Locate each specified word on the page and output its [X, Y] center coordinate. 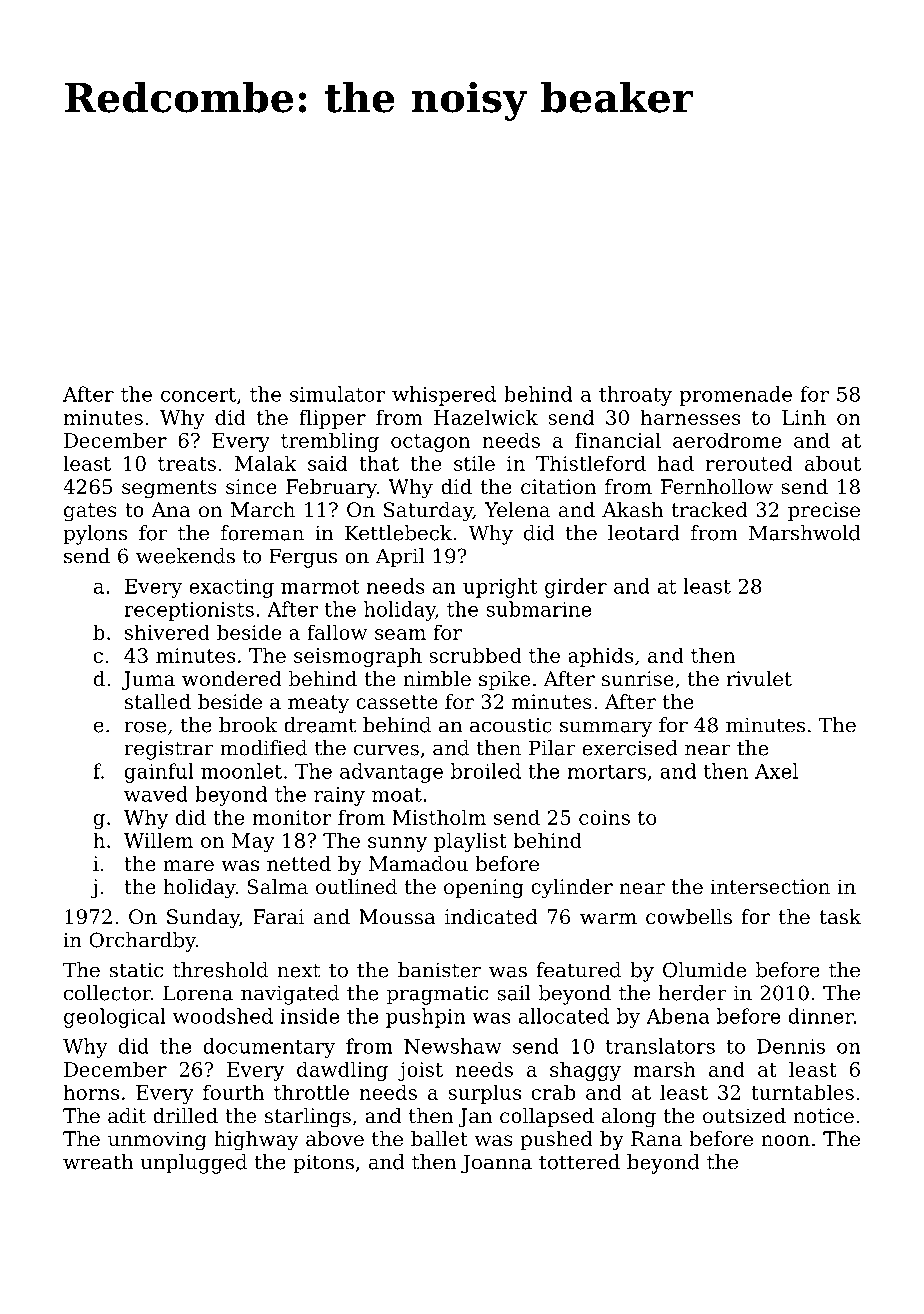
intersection [770, 887]
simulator [337, 394]
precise [824, 511]
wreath [98, 1162]
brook [248, 725]
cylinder [572, 889]
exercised [630, 748]
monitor [292, 817]
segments [169, 489]
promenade [735, 396]
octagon [430, 443]
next [298, 970]
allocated [564, 1016]
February [331, 489]
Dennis [791, 1046]
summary [606, 729]
